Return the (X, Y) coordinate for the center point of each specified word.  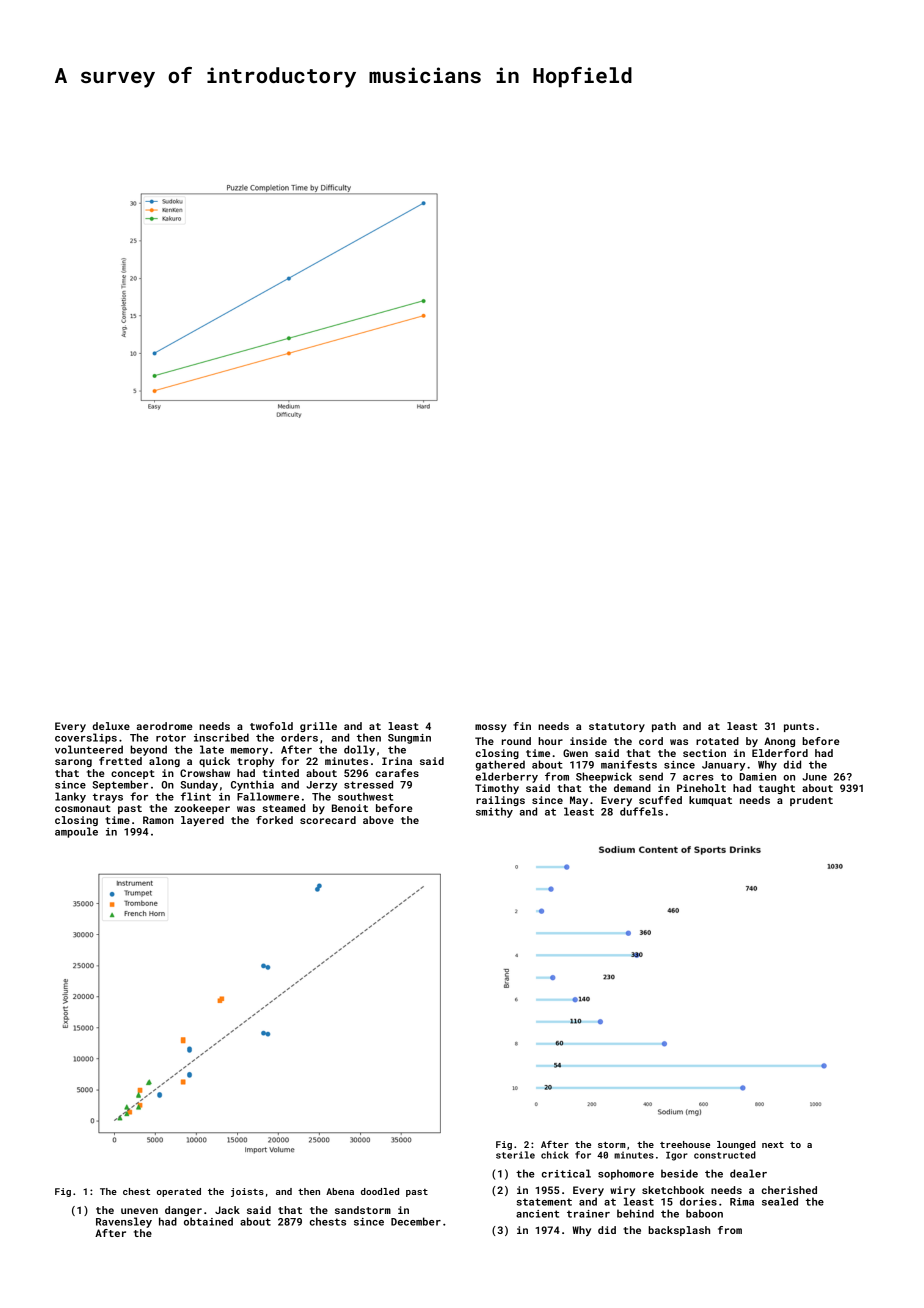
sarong (73, 763)
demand (632, 788)
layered (202, 821)
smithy (494, 812)
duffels (641, 811)
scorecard (328, 820)
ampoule (76, 832)
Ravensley (124, 1222)
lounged (736, 1145)
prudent (811, 801)
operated (179, 1192)
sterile (515, 1155)
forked (274, 820)
